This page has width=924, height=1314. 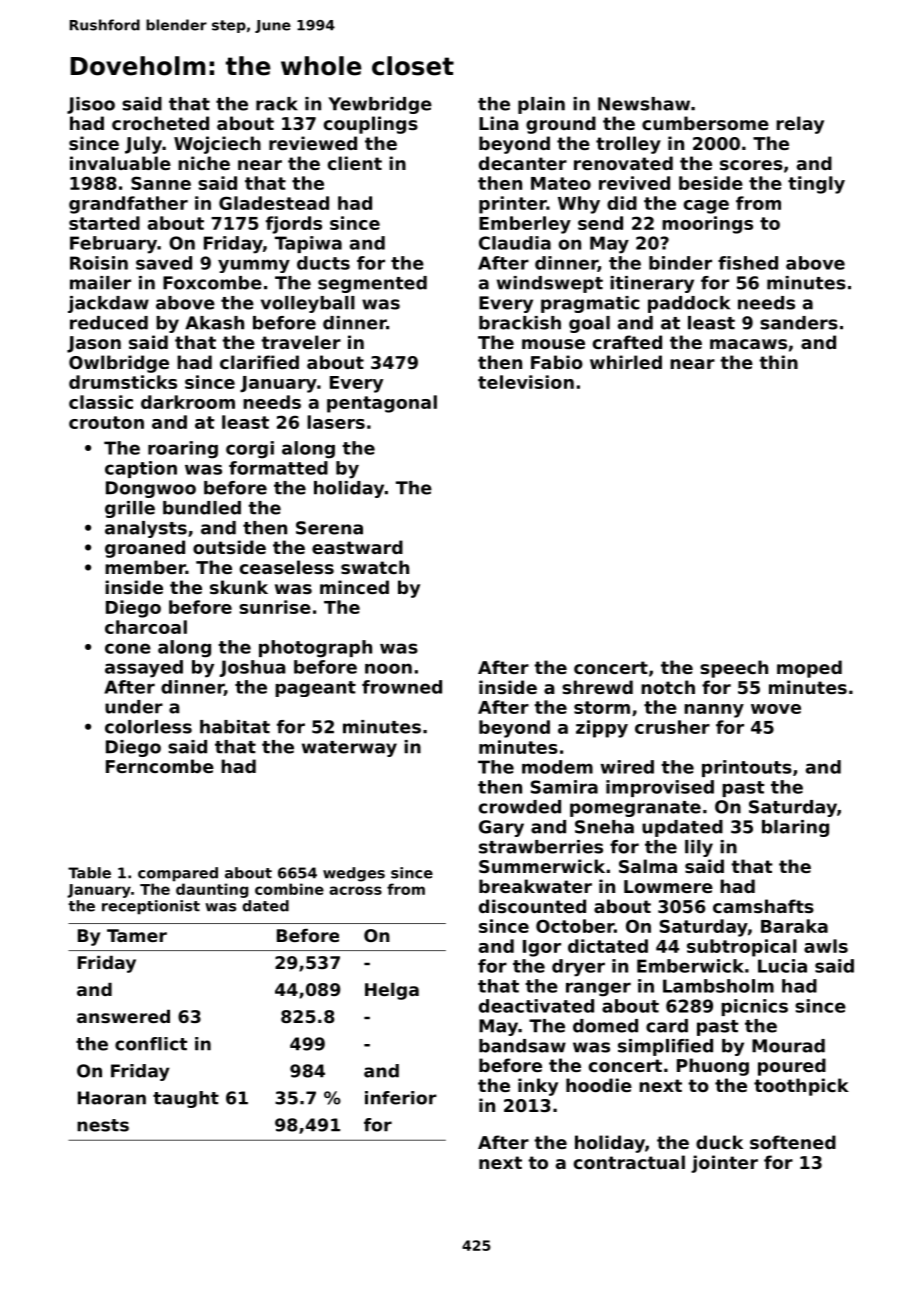 I want to click on charcoal, so click(x=146, y=627).
